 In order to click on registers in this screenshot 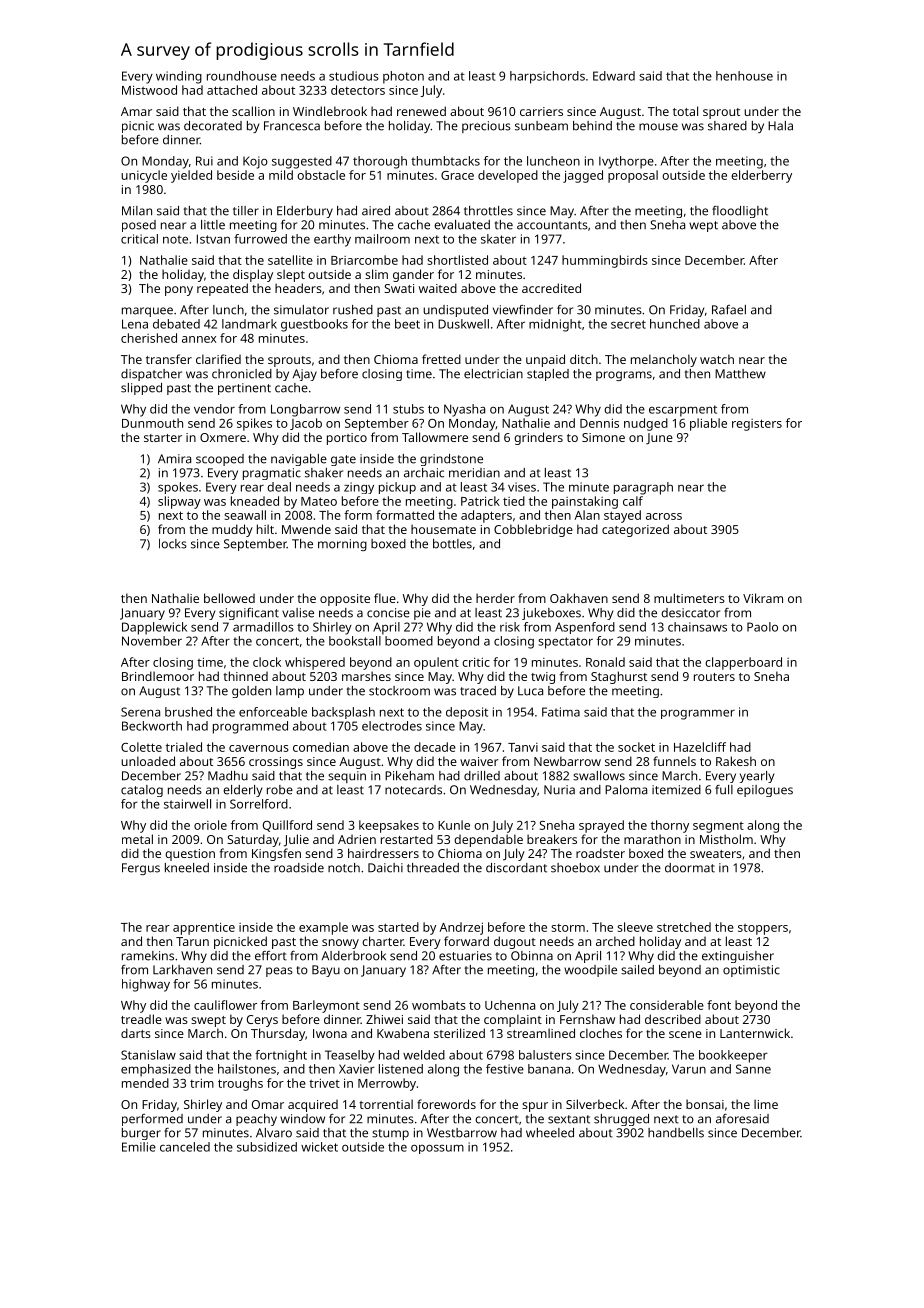, I will do `click(757, 425)`.
